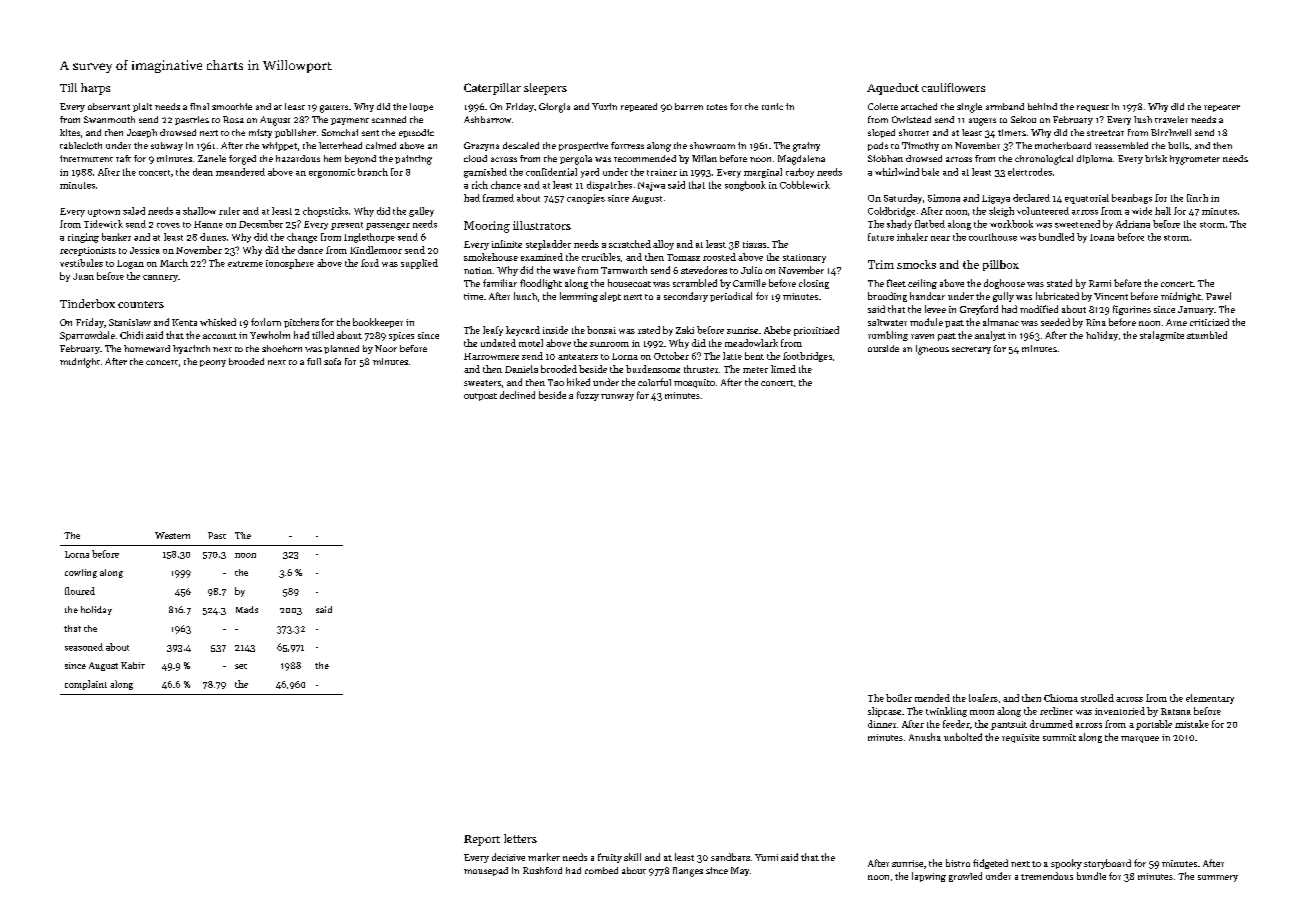 The width and height of the screenshot is (1308, 924). Describe the element at coordinates (87, 336) in the screenshot. I see `Sparrowdale` at that location.
